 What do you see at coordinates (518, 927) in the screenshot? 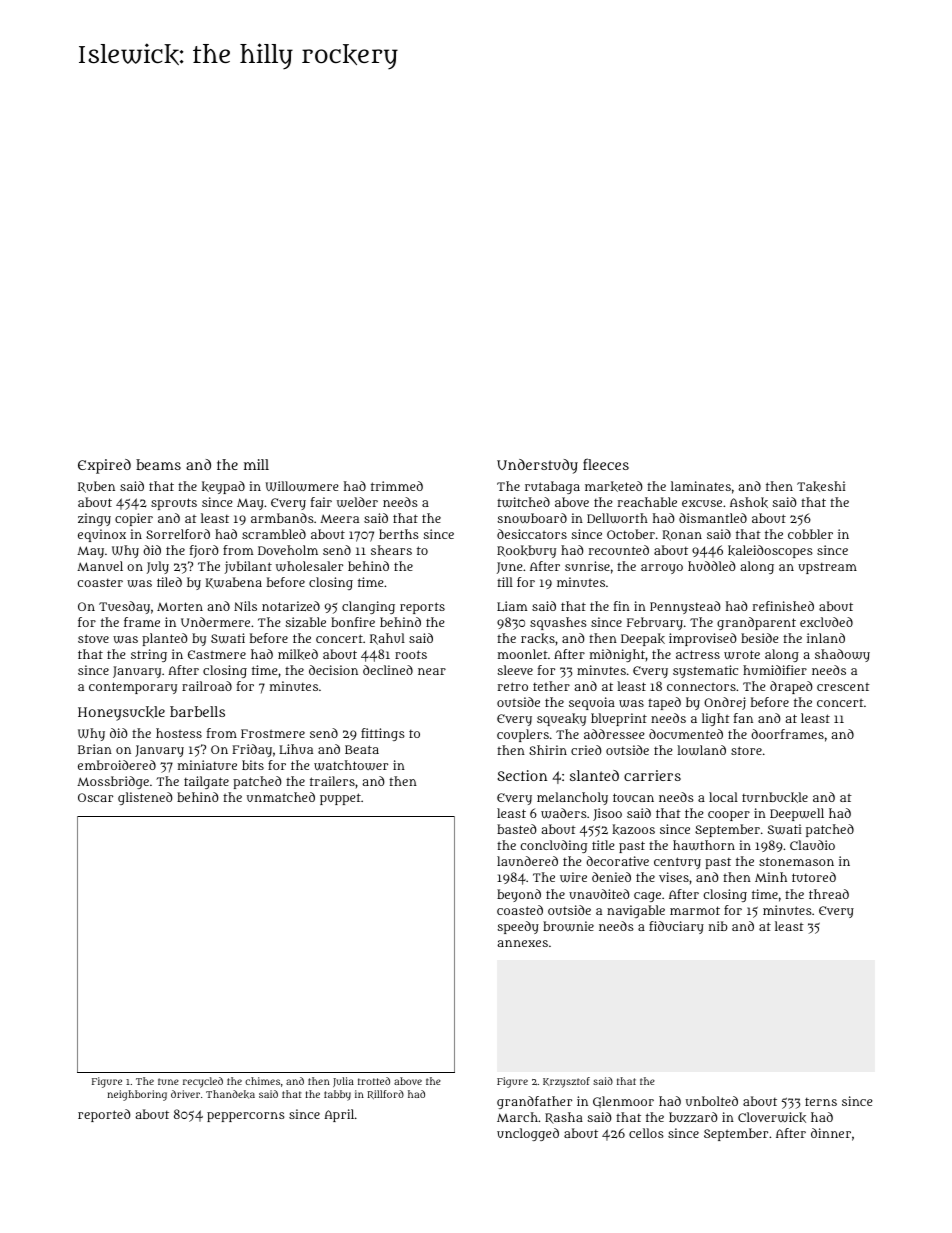
I see `speedy` at bounding box center [518, 927].
